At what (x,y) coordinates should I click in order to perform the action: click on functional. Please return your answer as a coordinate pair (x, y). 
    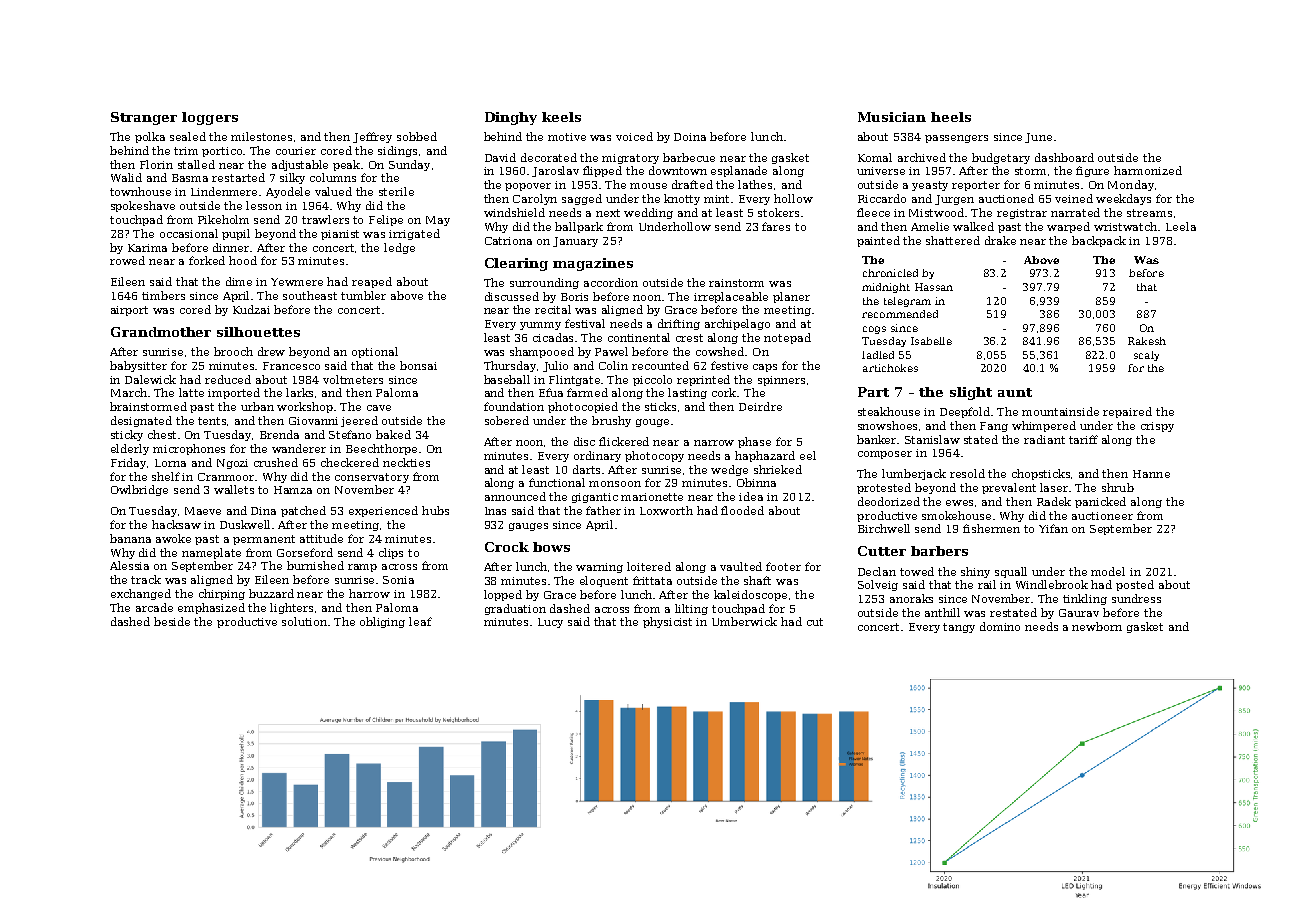
    Looking at the image, I should click on (557, 482).
